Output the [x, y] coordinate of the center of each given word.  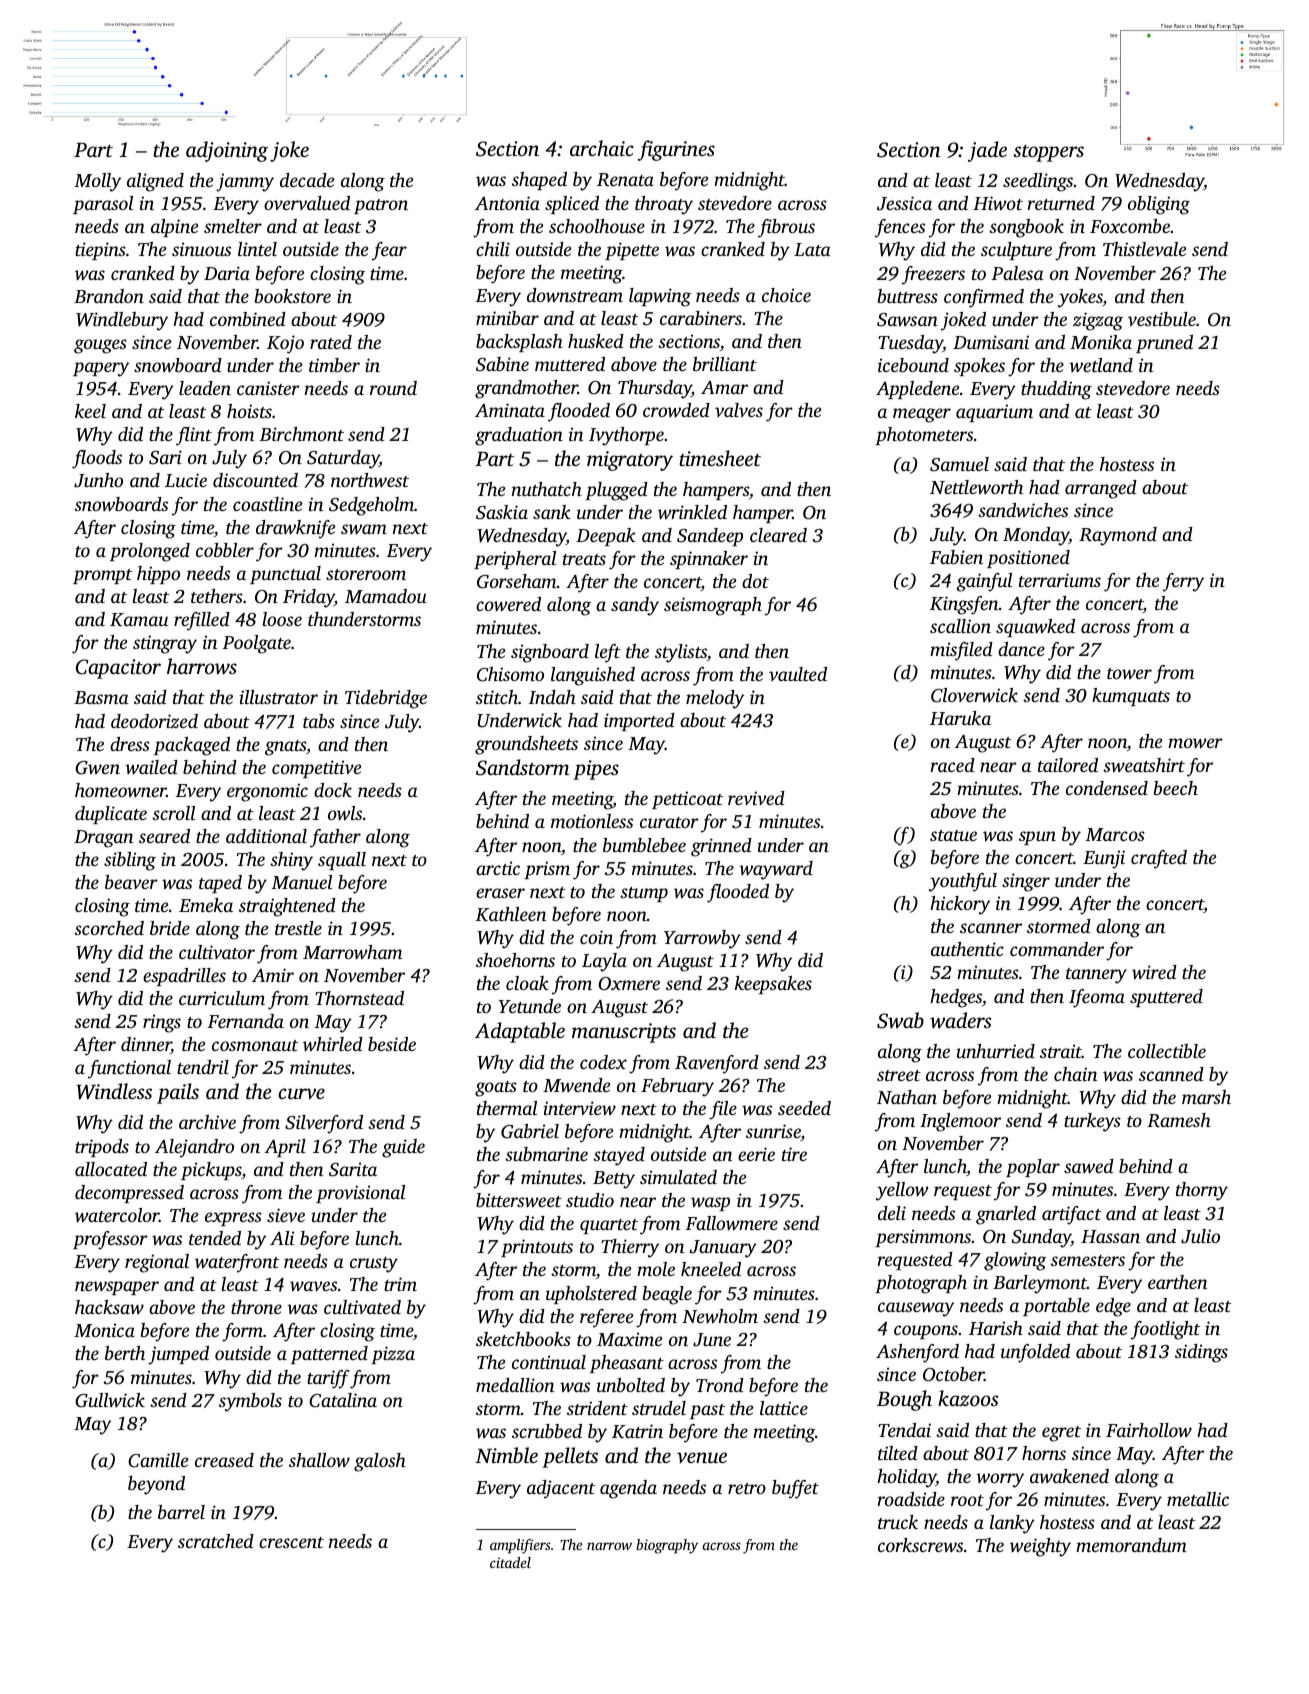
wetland [1101, 365]
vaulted [798, 674]
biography [667, 1546]
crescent [291, 1542]
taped [220, 884]
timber [334, 365]
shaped [539, 181]
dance [1021, 649]
